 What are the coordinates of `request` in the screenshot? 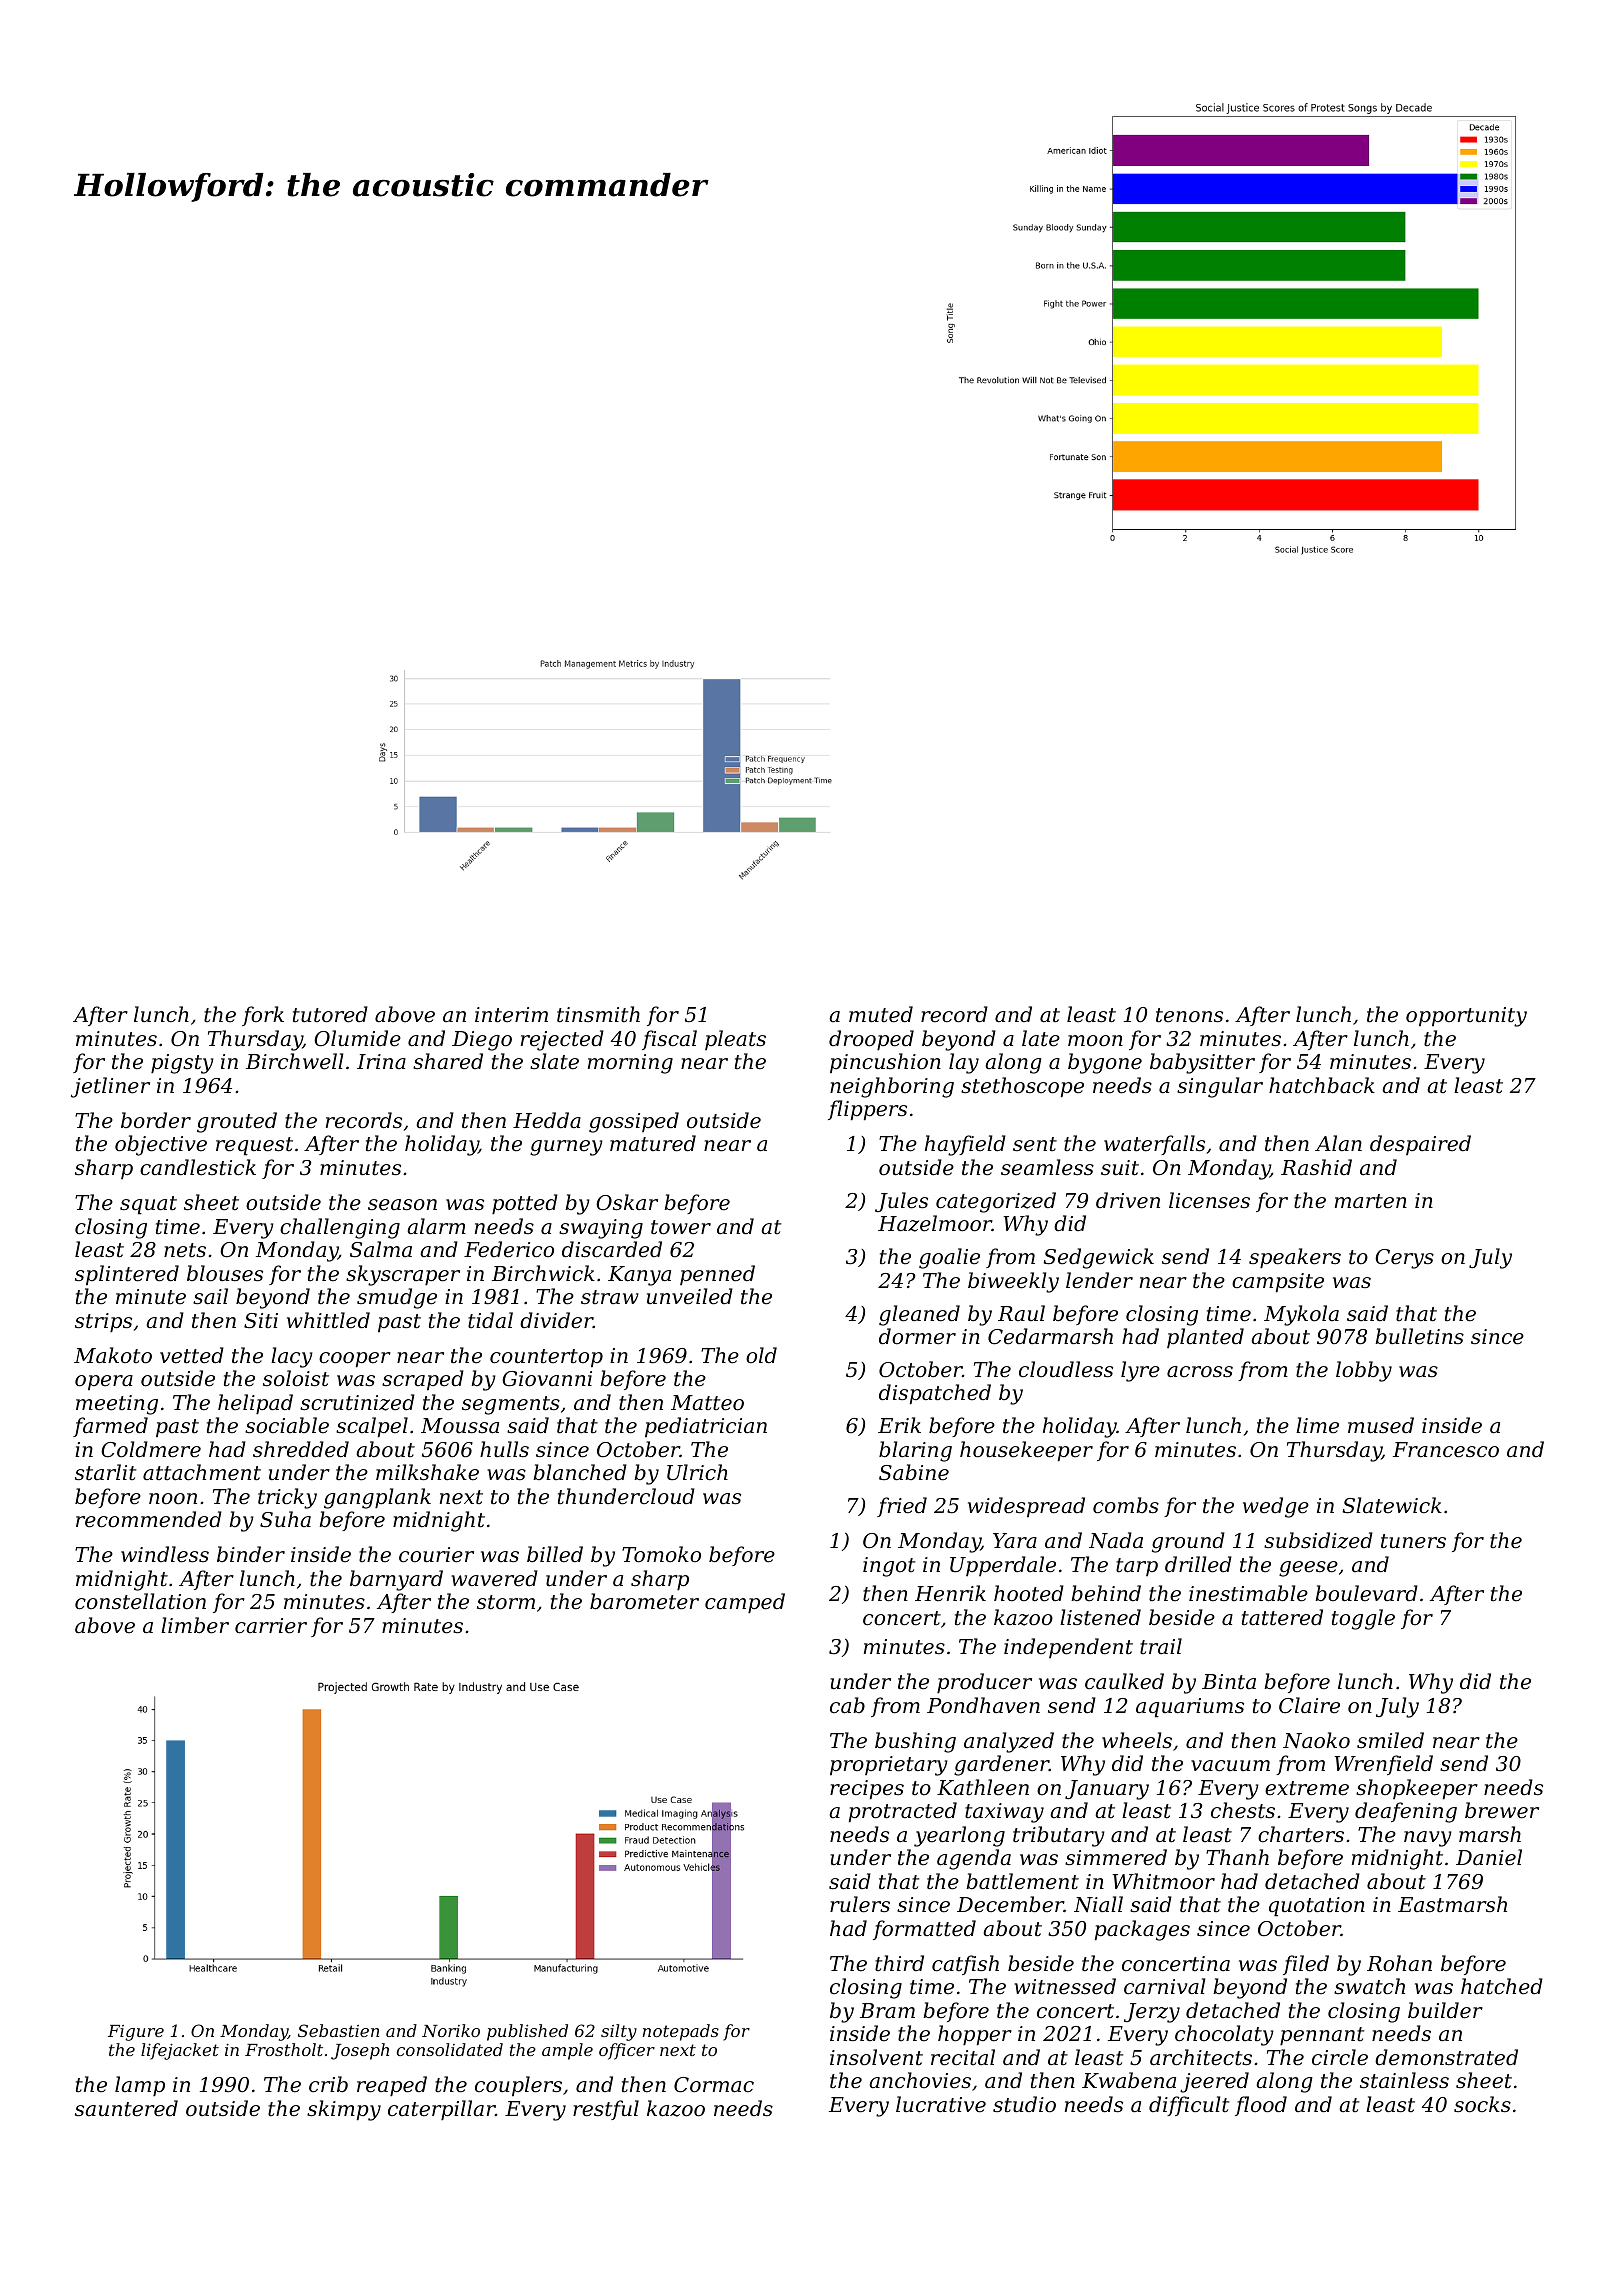 It's located at (254, 1146).
